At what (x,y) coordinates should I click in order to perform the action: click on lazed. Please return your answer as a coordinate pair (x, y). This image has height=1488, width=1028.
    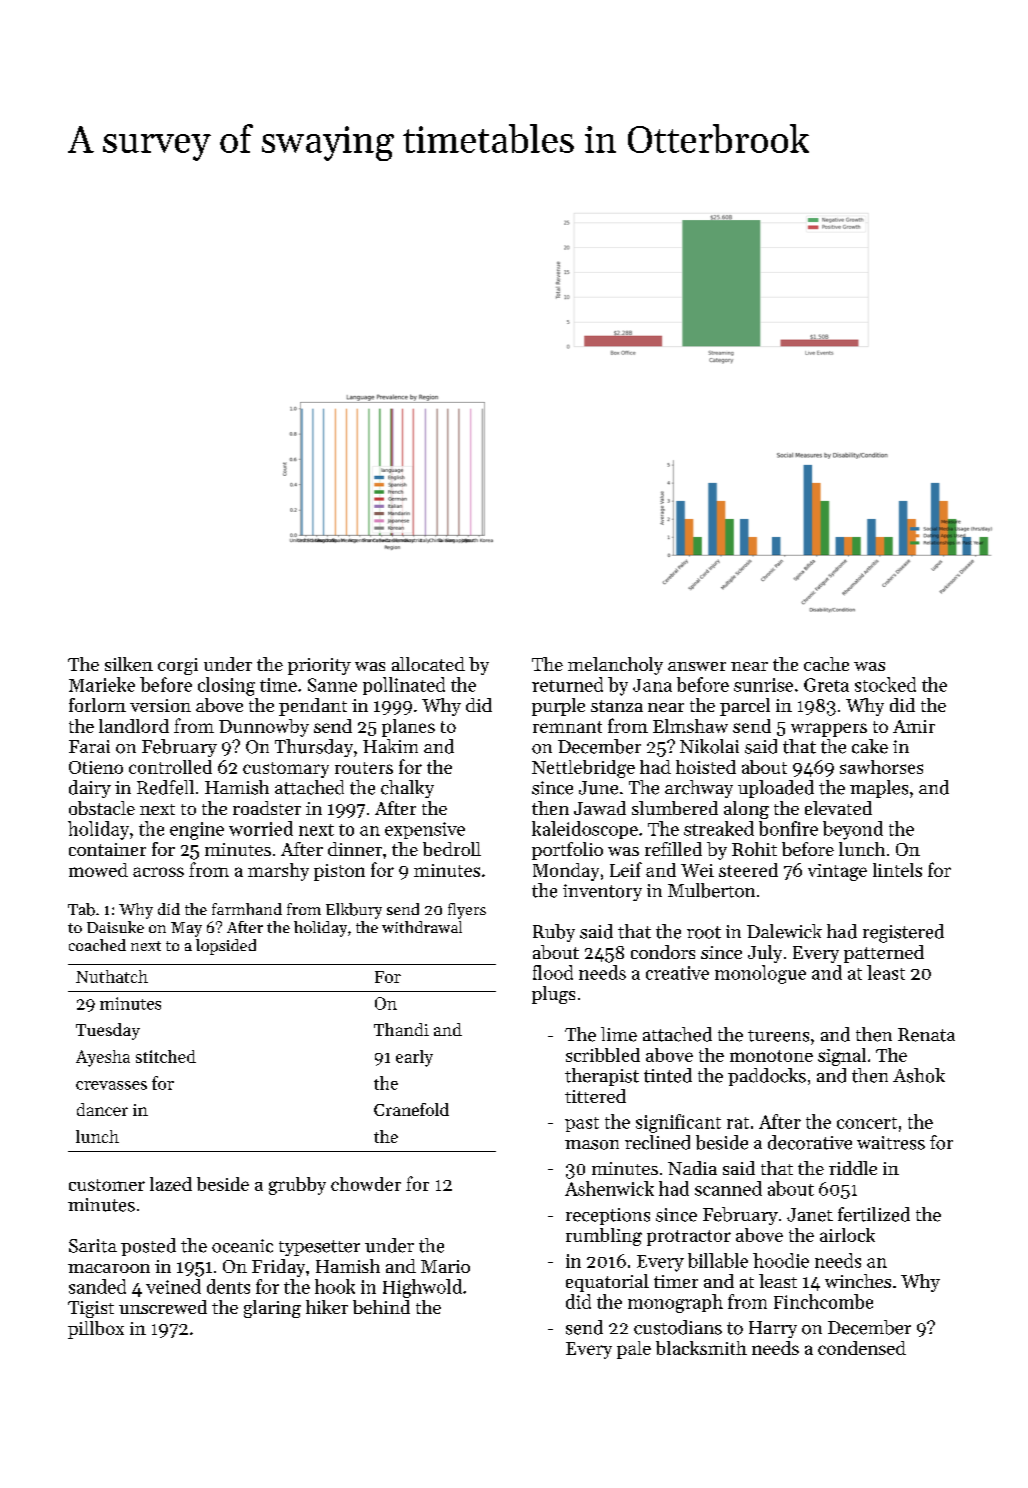
    Looking at the image, I should click on (171, 1184).
